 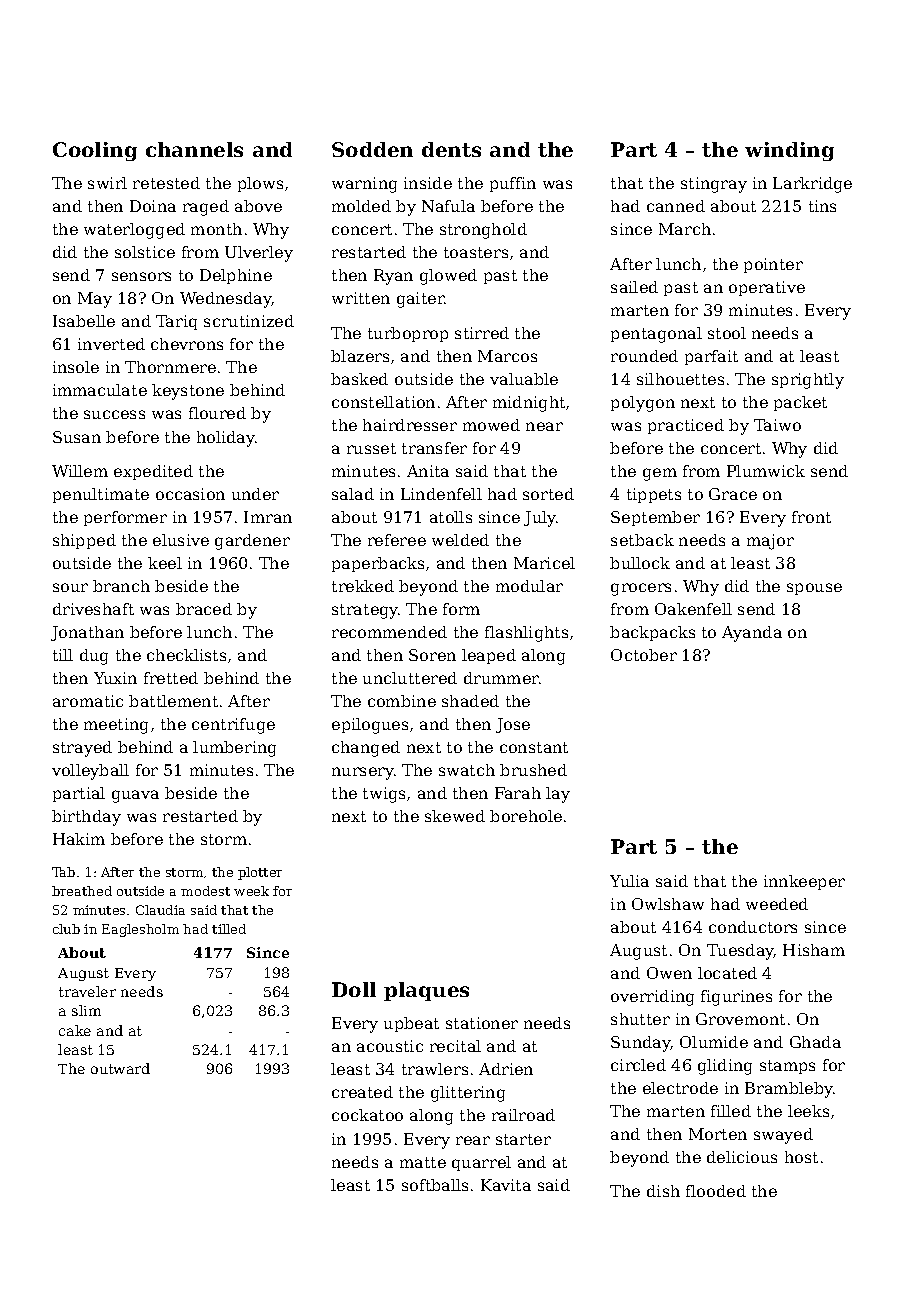 I want to click on channels, so click(x=194, y=149).
